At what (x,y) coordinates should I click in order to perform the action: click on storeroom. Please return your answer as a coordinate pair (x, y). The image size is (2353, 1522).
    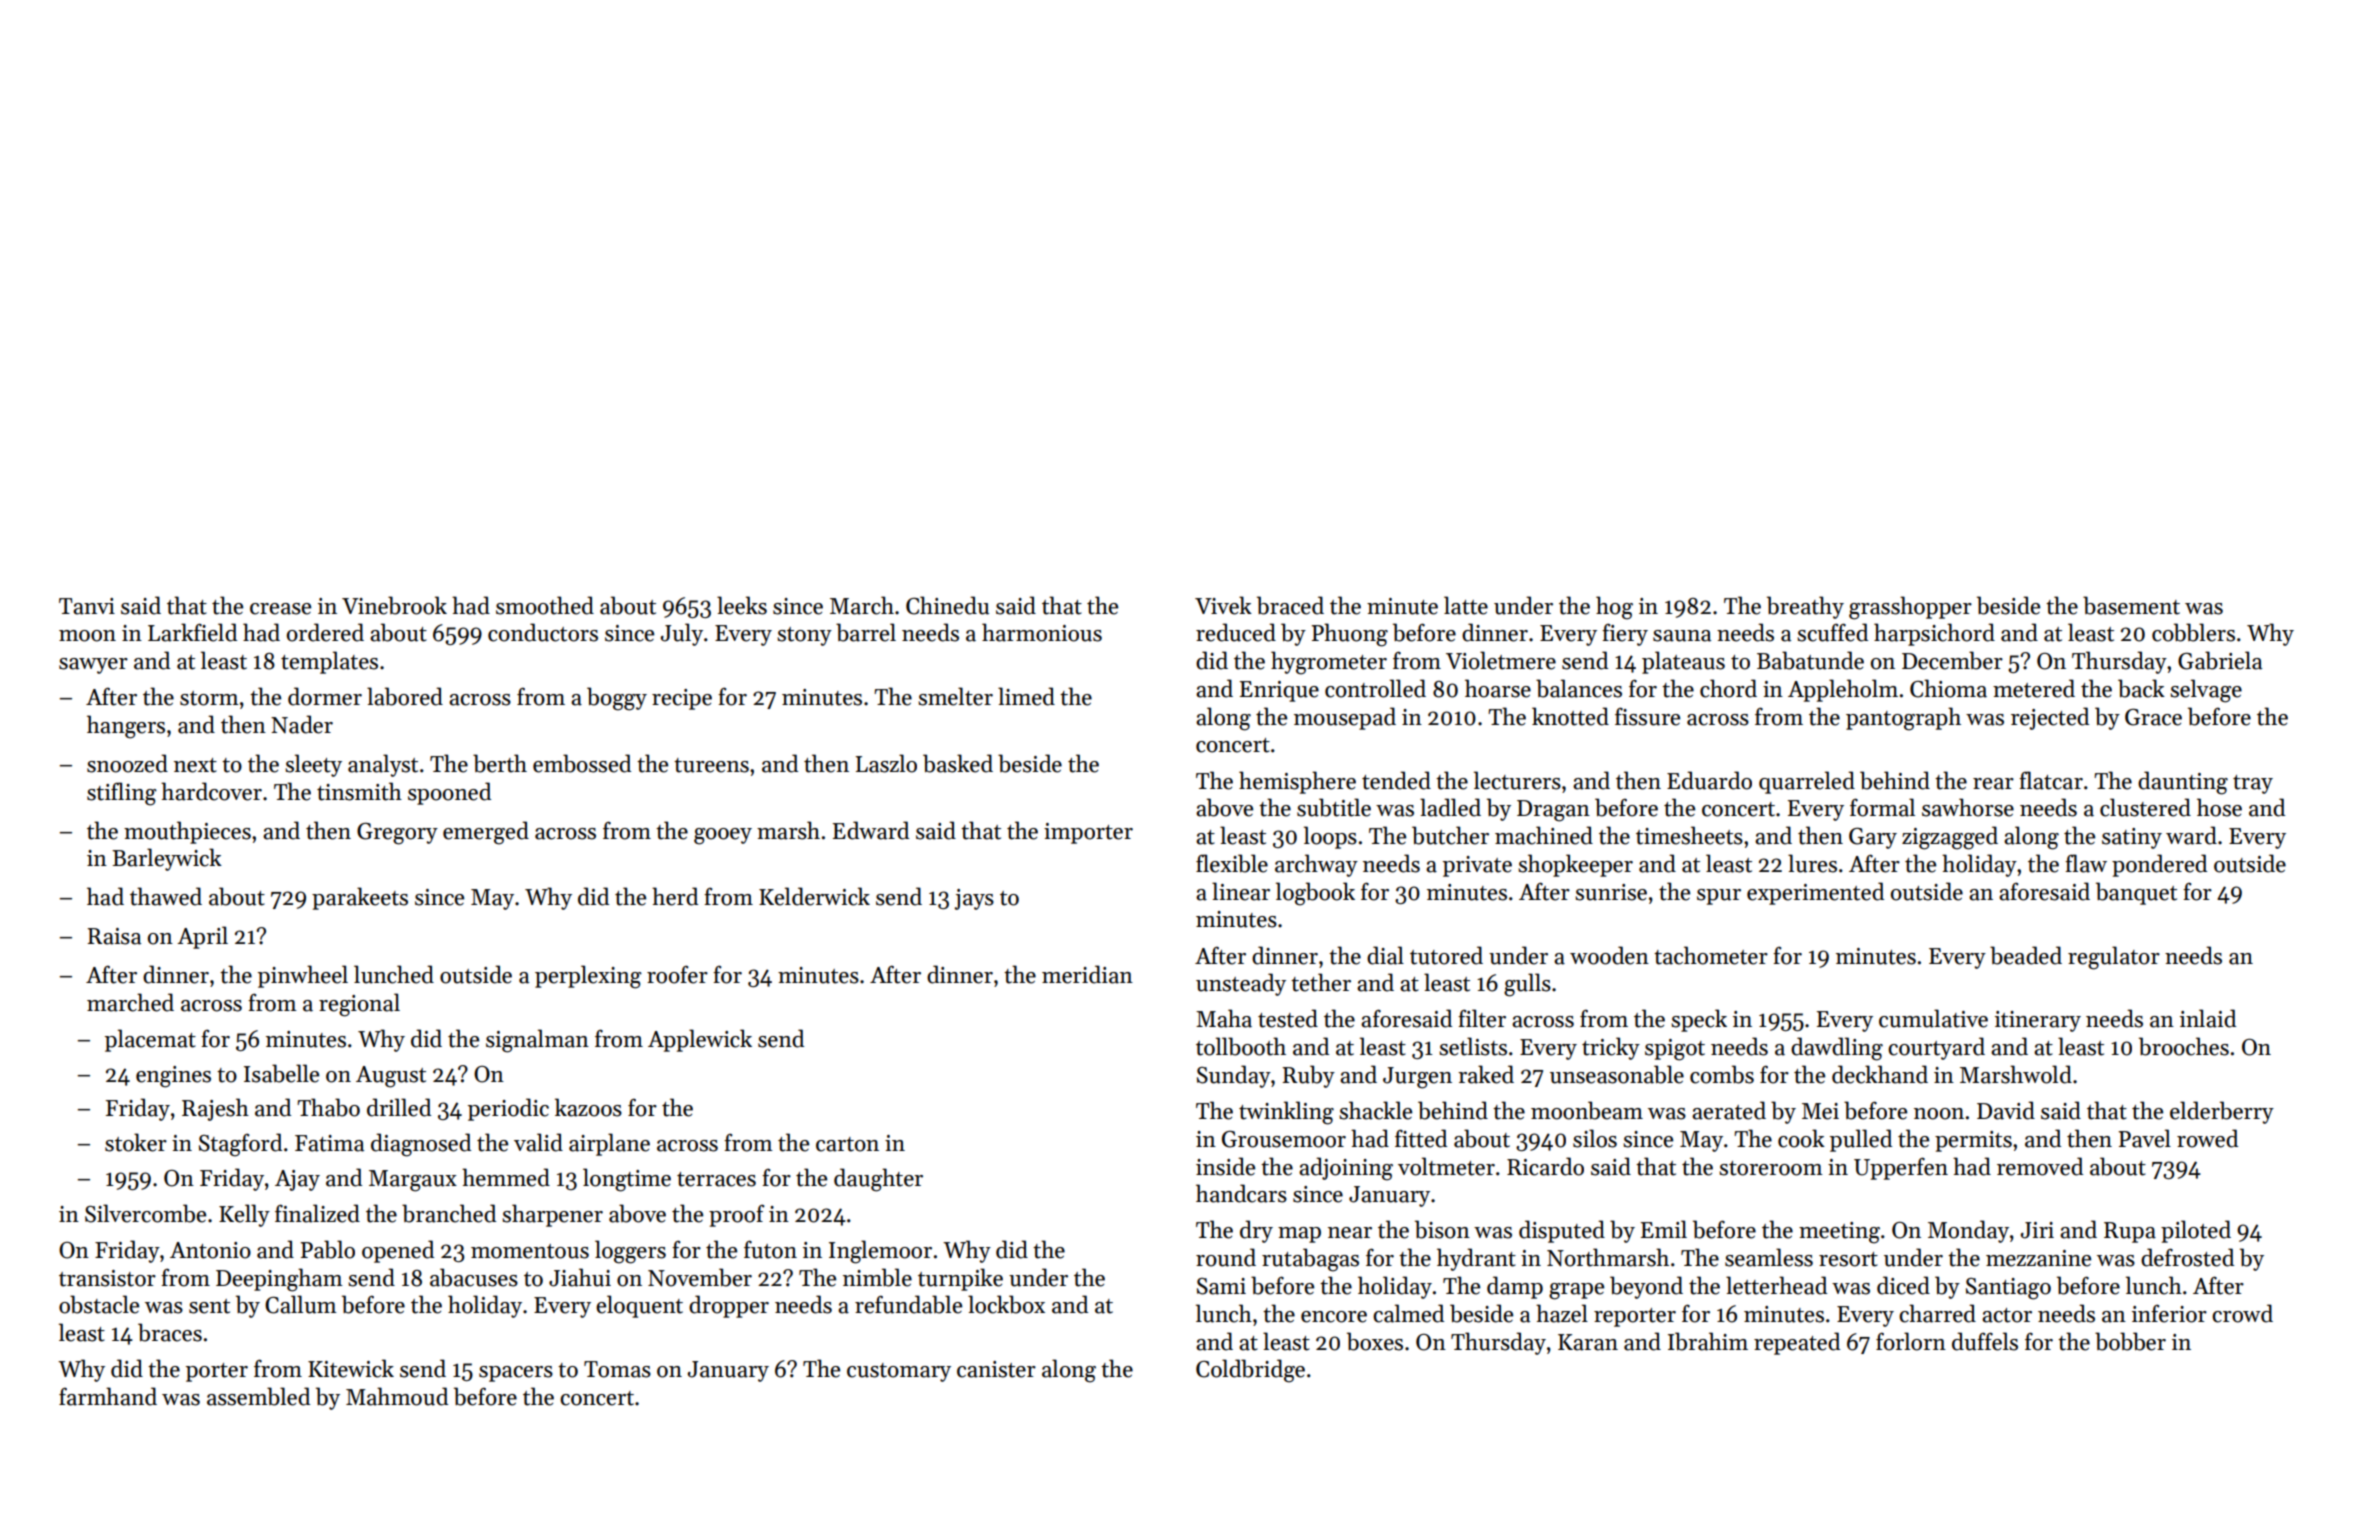
    Looking at the image, I should click on (1771, 1168).
